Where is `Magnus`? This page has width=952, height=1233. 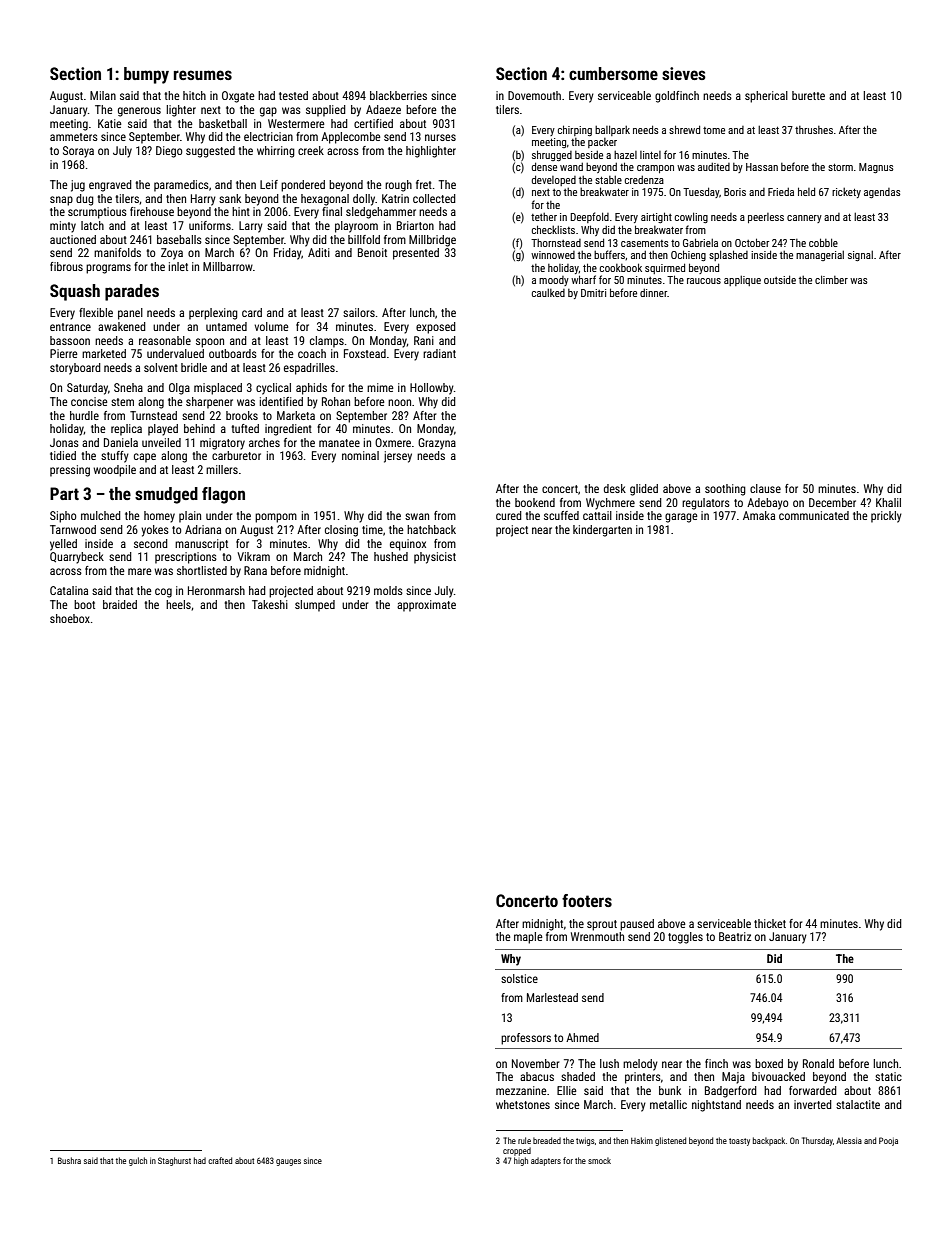 Magnus is located at coordinates (876, 168).
